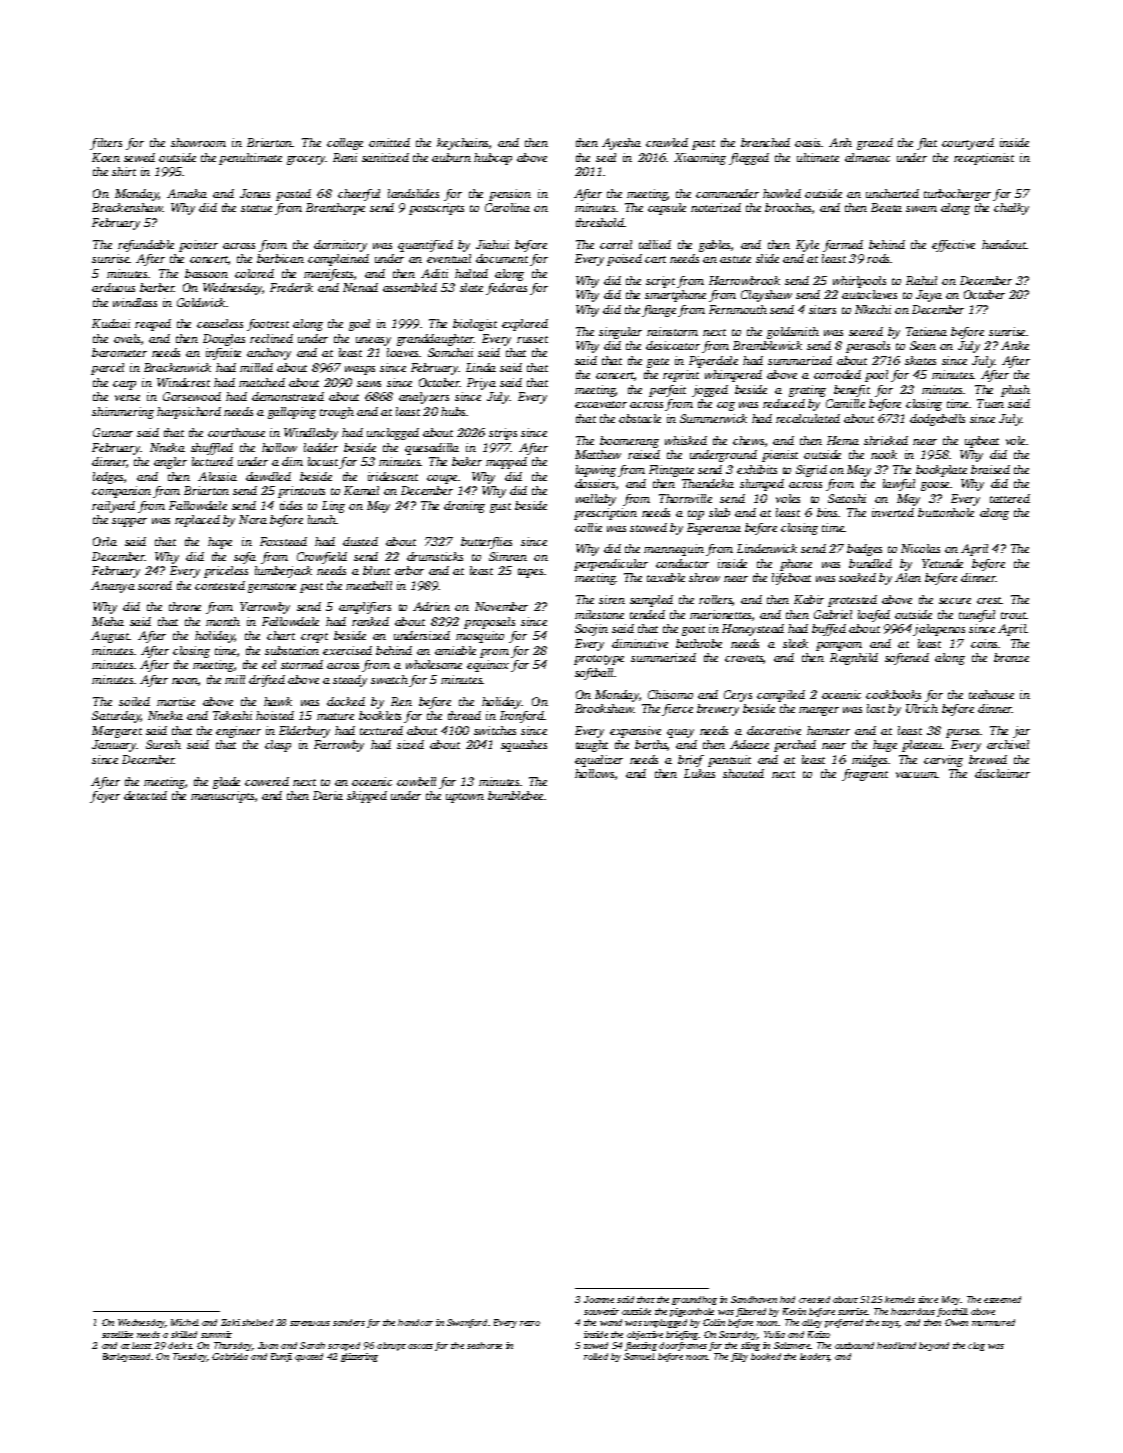 The height and width of the image is (1453, 1123). I want to click on Ayesha, so click(621, 144).
